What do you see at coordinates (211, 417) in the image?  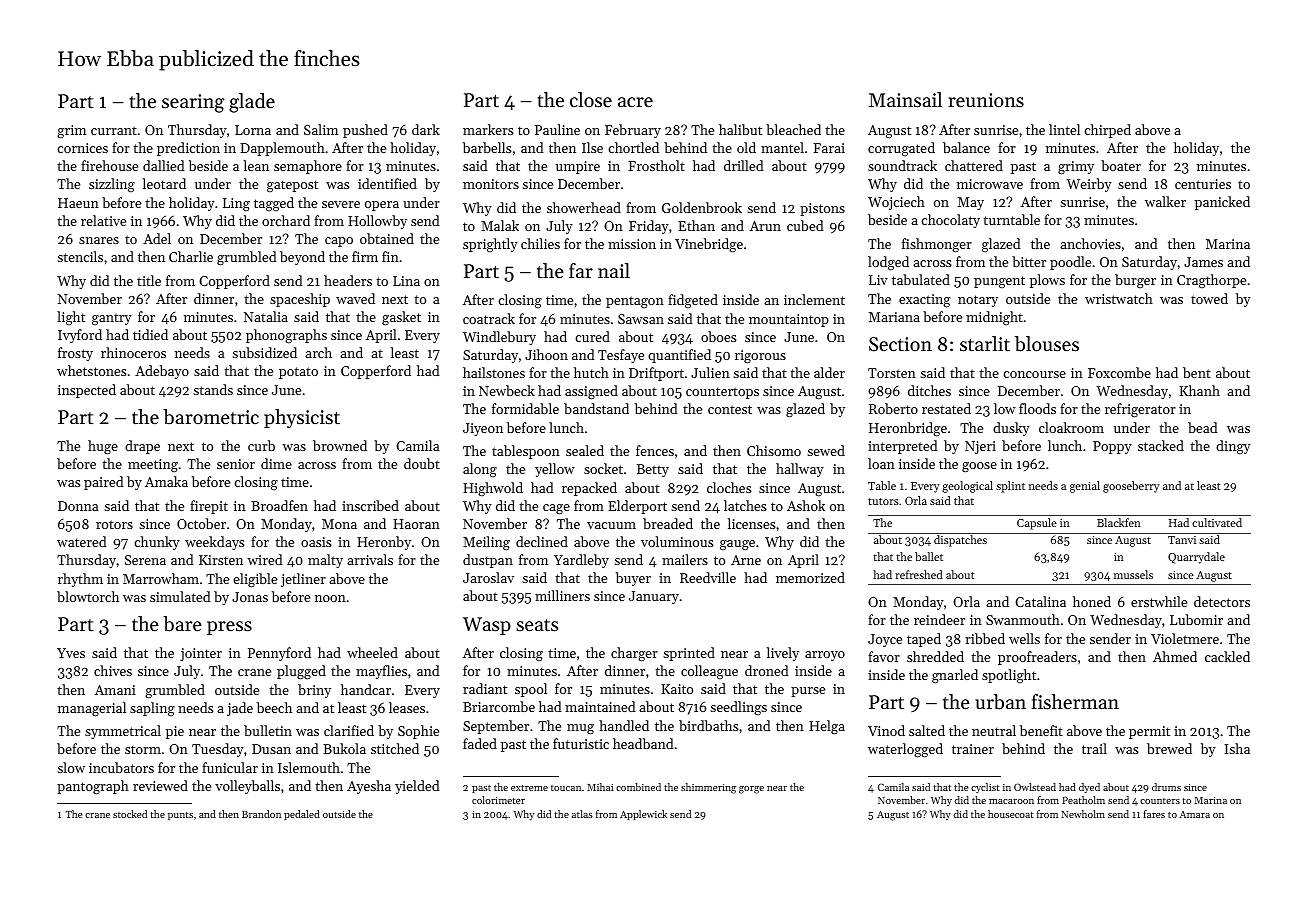 I see `barometric` at bounding box center [211, 417].
